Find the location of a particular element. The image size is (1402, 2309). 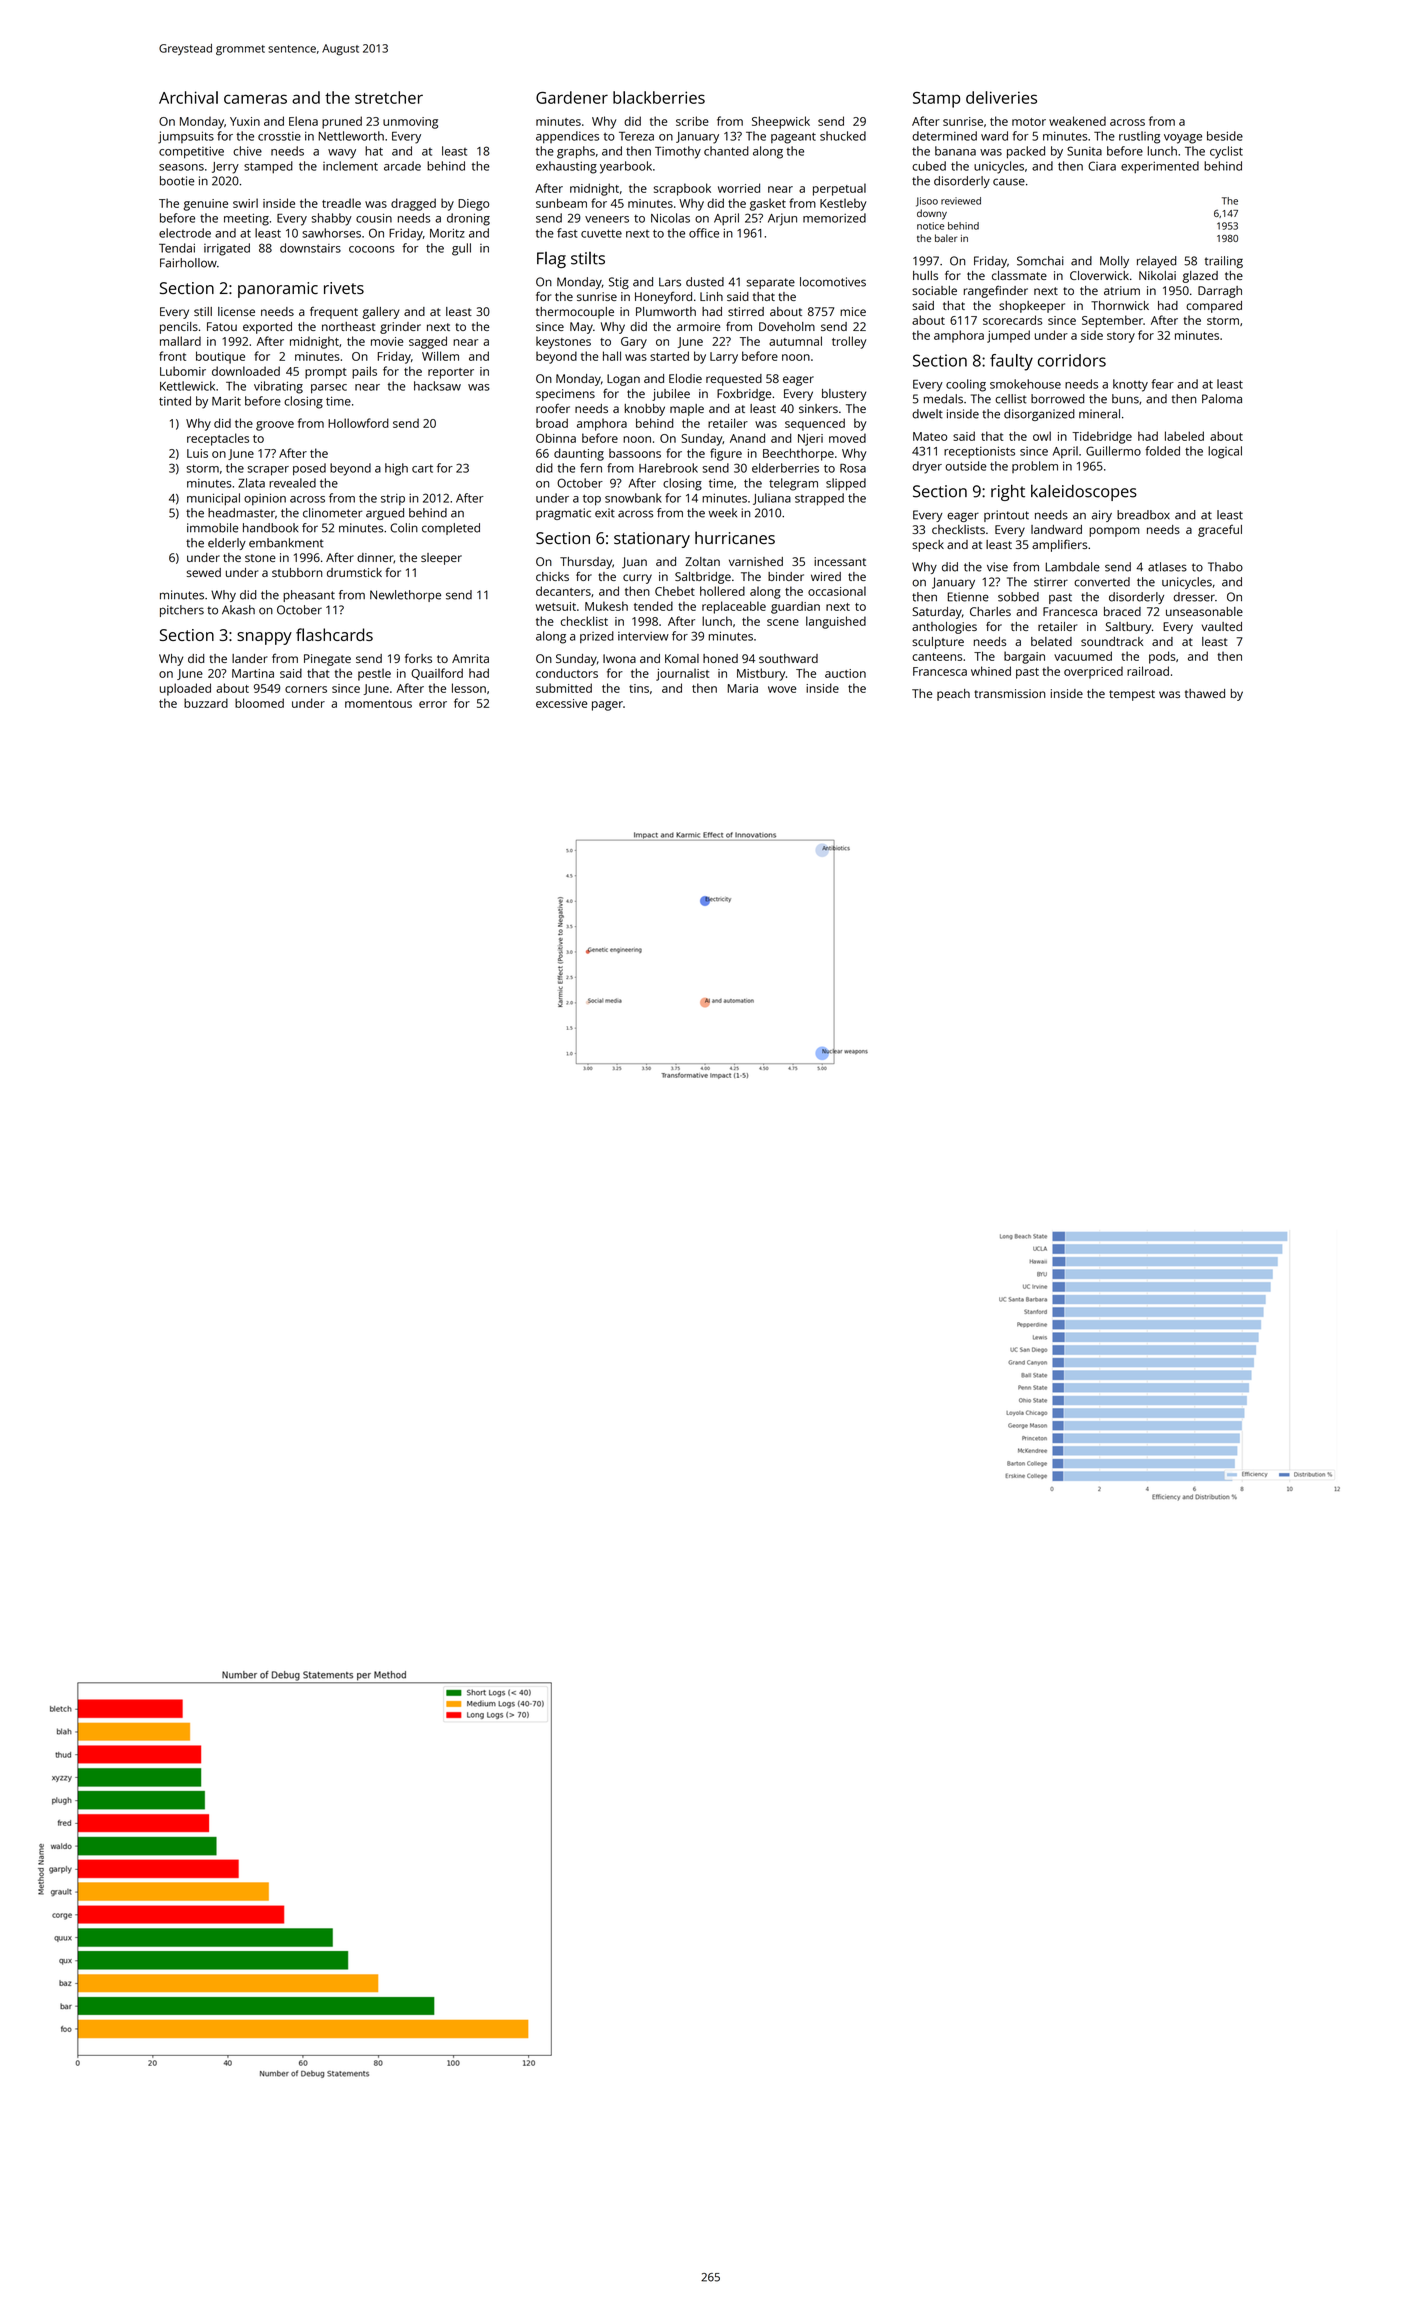

deliveries is located at coordinates (1001, 97).
